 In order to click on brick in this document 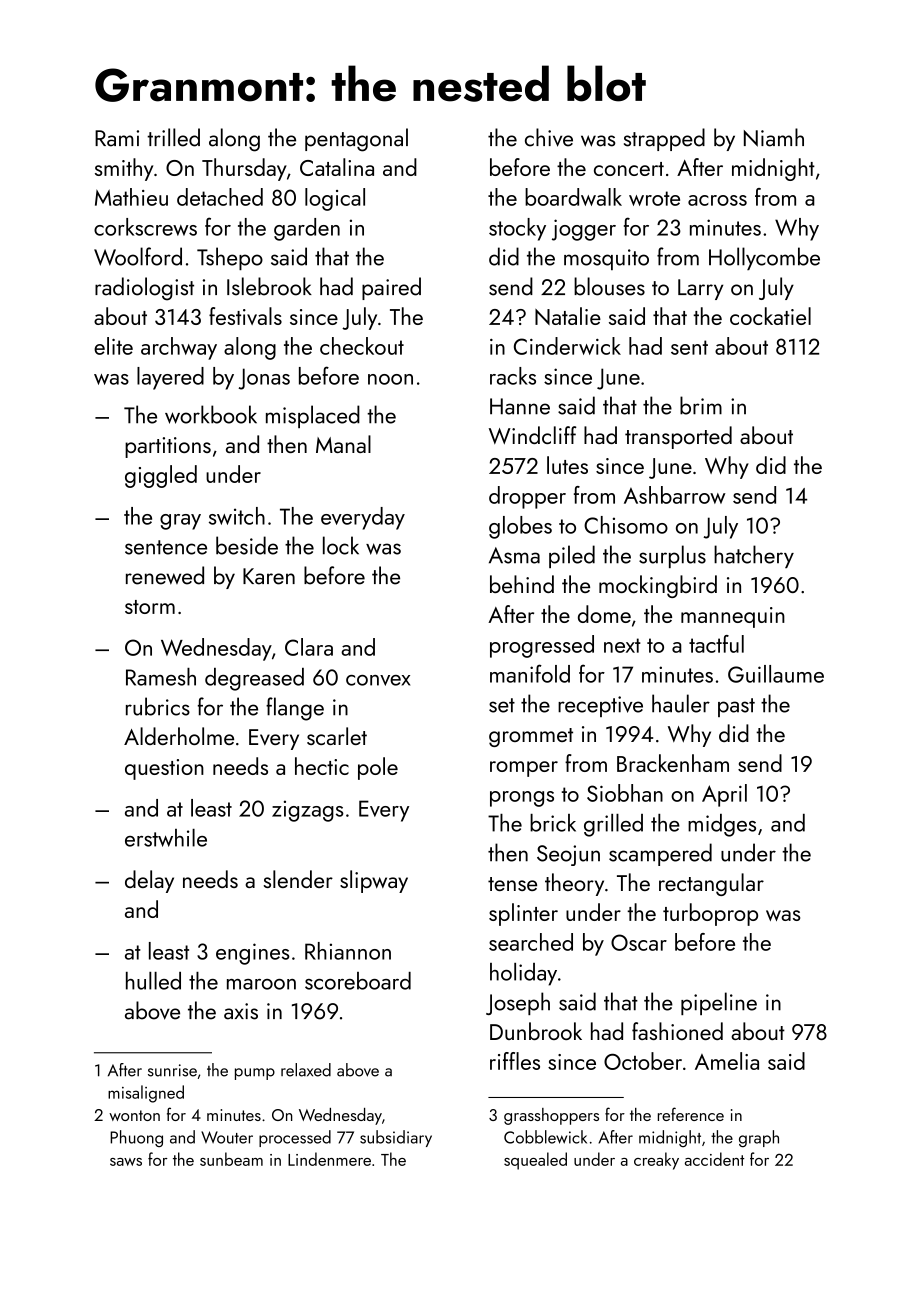, I will do `click(553, 823)`.
